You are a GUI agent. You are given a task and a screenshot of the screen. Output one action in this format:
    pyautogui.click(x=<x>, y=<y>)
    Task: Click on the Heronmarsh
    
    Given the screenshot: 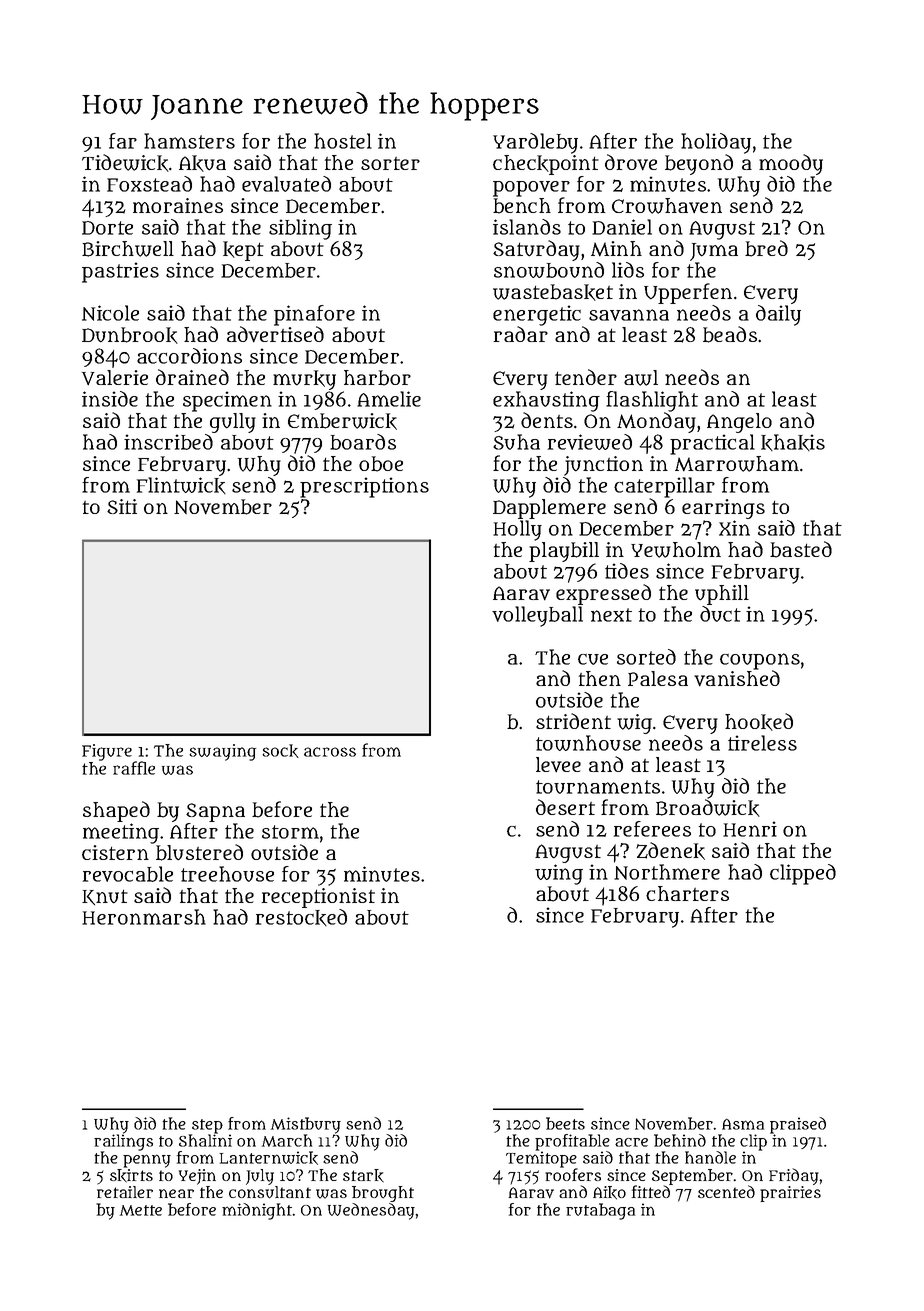 What is the action you would take?
    pyautogui.click(x=144, y=917)
